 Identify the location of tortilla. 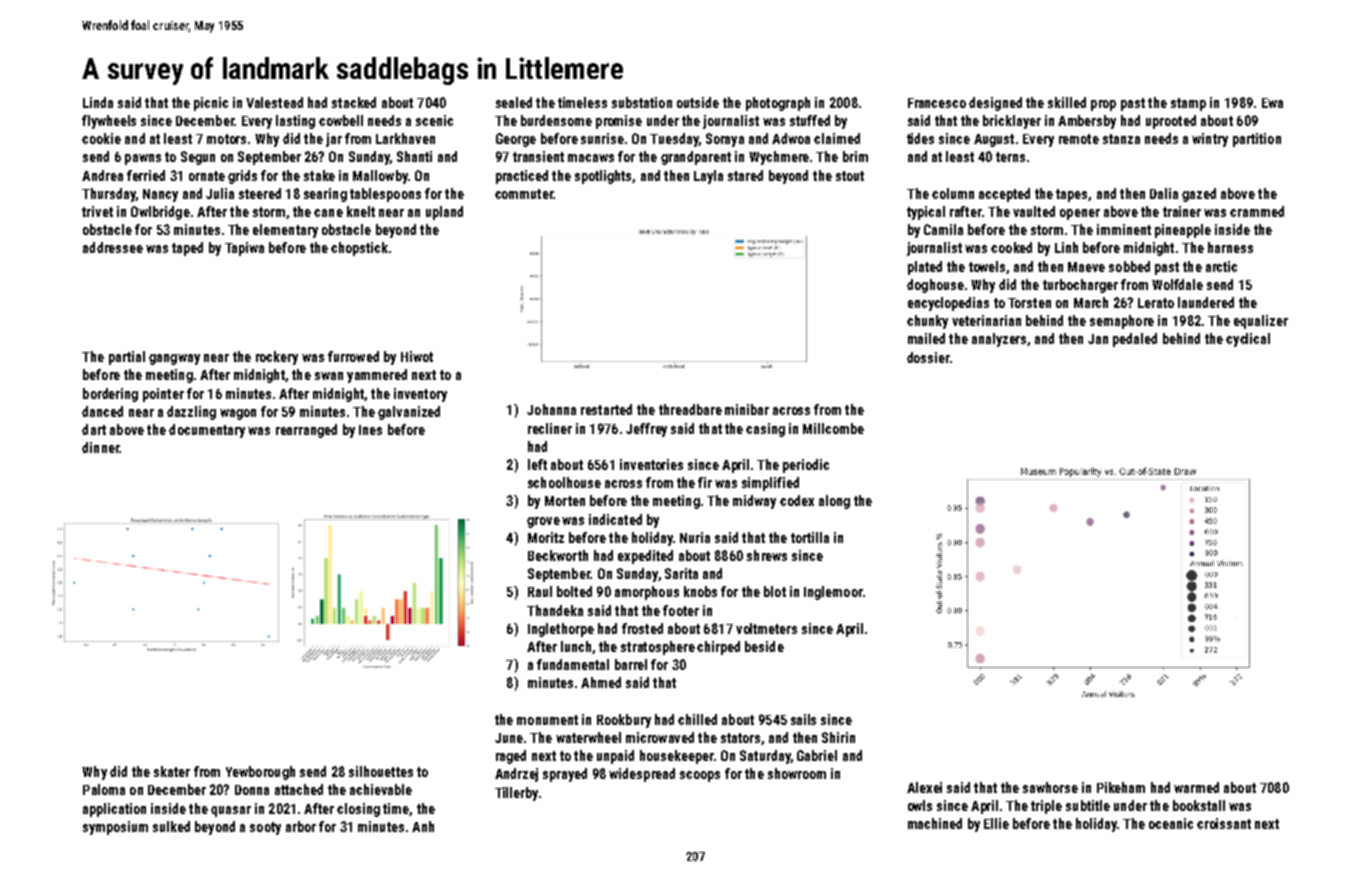
(810, 537).
